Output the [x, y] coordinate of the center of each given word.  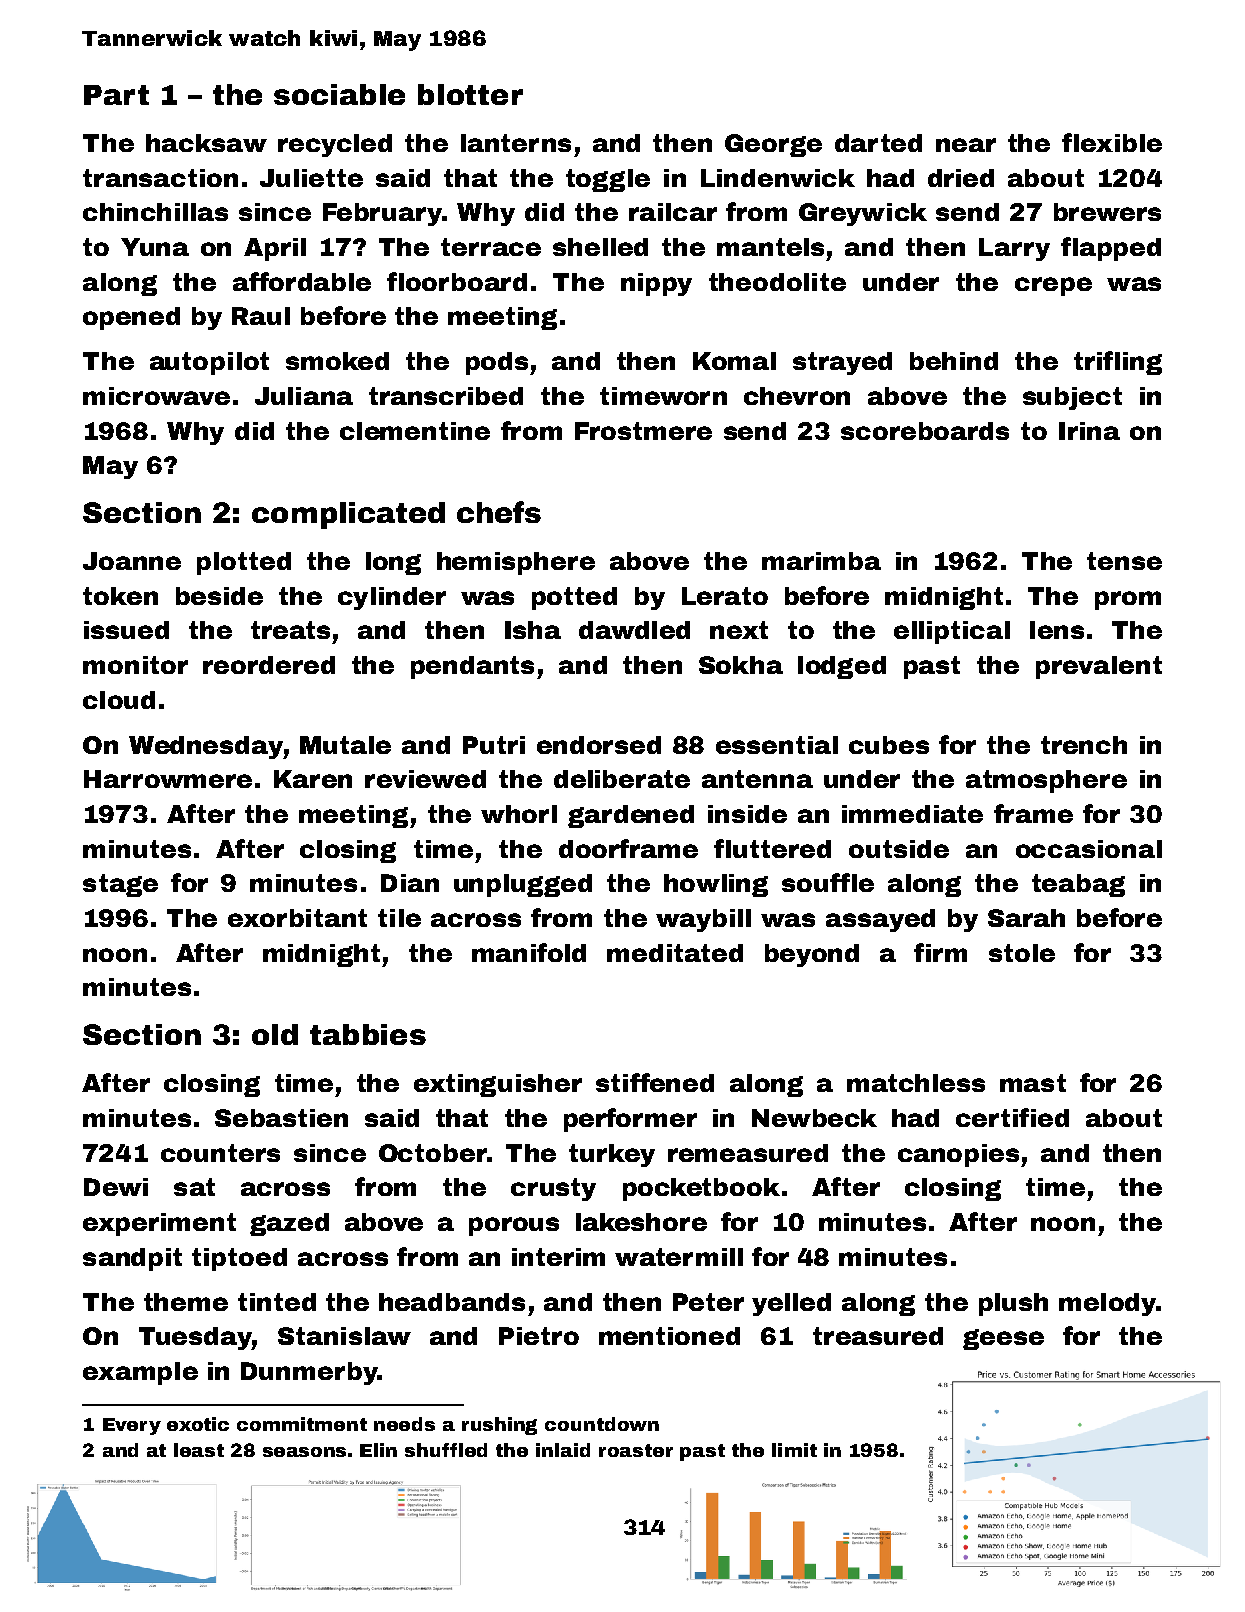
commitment [302, 1424]
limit [794, 1450]
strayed [842, 363]
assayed [880, 920]
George [773, 145]
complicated [348, 515]
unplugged [523, 885]
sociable [339, 94]
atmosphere [1046, 781]
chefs [499, 512]
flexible [1112, 142]
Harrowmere [168, 779]
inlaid [563, 1450]
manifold [529, 952]
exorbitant [297, 918]
